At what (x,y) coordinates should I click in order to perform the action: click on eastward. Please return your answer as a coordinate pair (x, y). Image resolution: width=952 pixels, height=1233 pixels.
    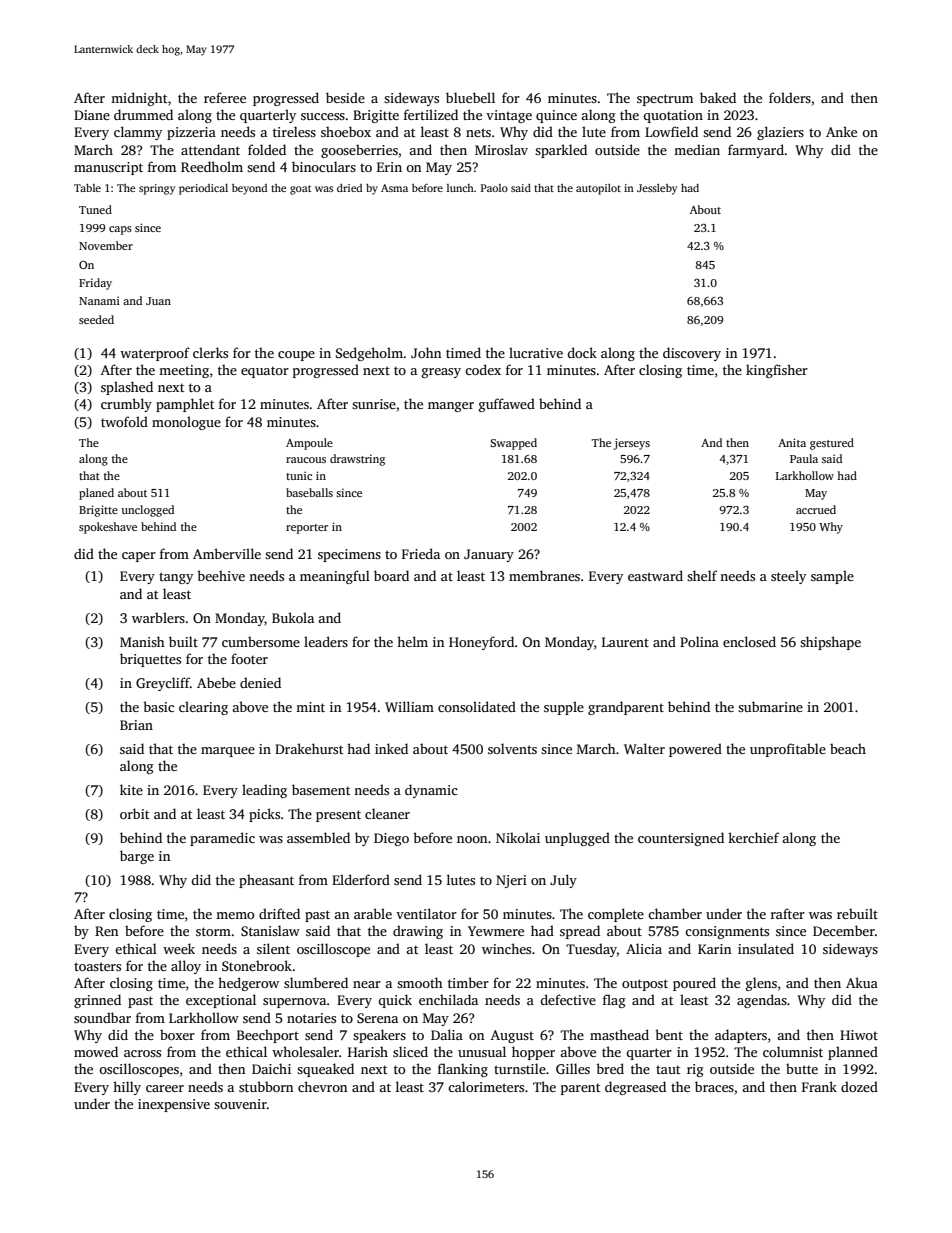
    Looking at the image, I should click on (655, 575).
